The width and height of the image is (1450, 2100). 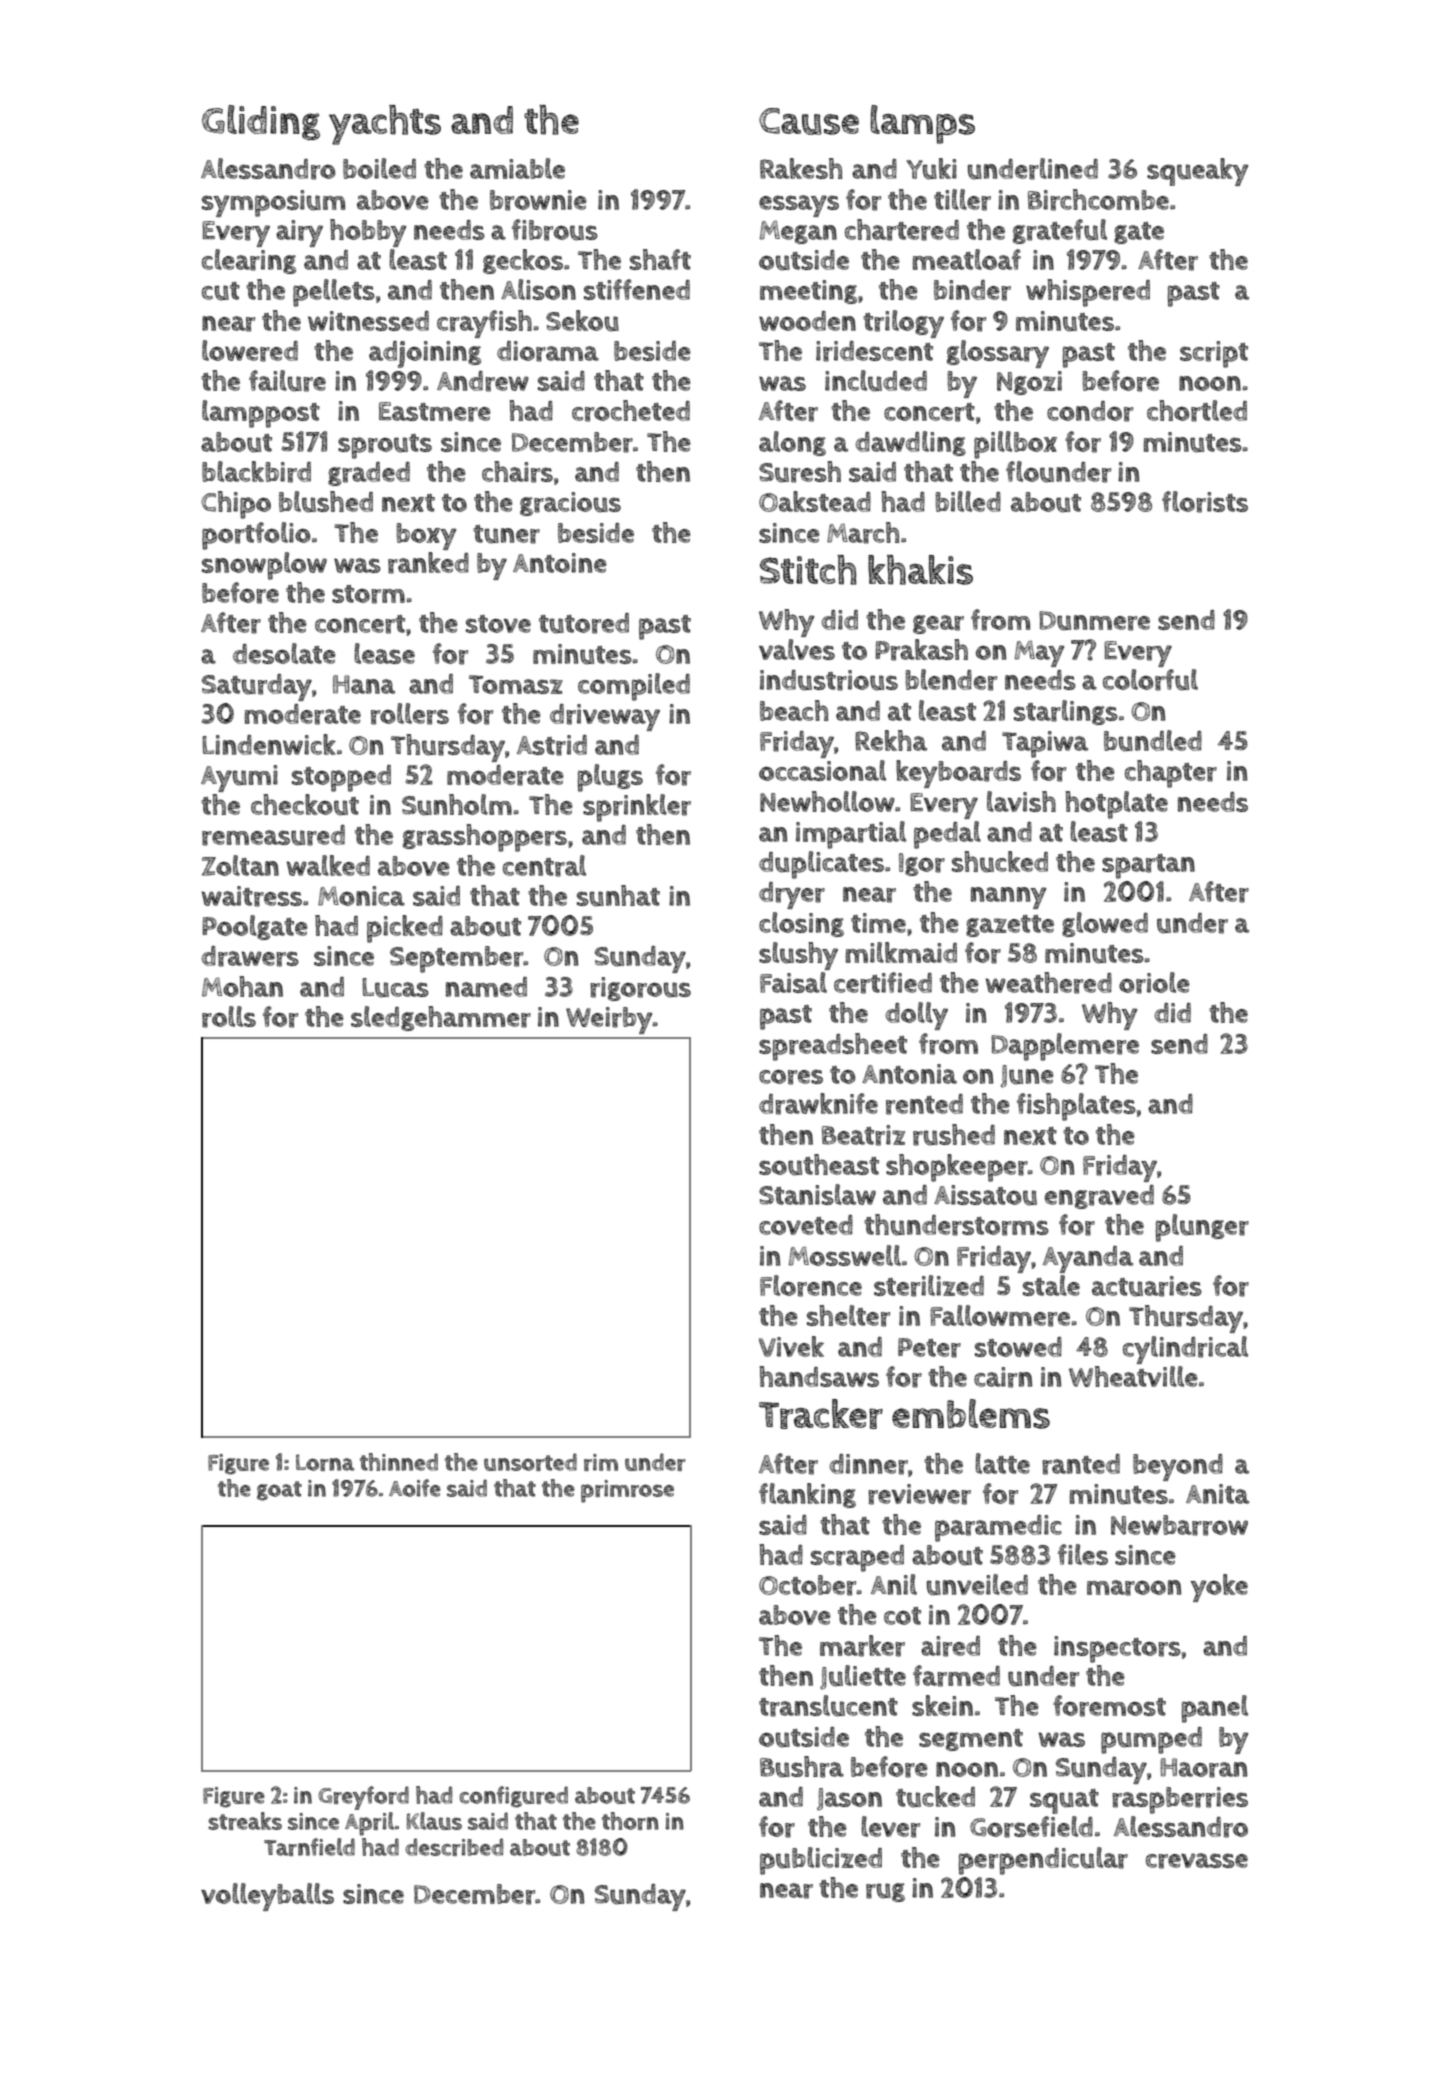 What do you see at coordinates (807, 1495) in the image?
I see `flanking` at bounding box center [807, 1495].
